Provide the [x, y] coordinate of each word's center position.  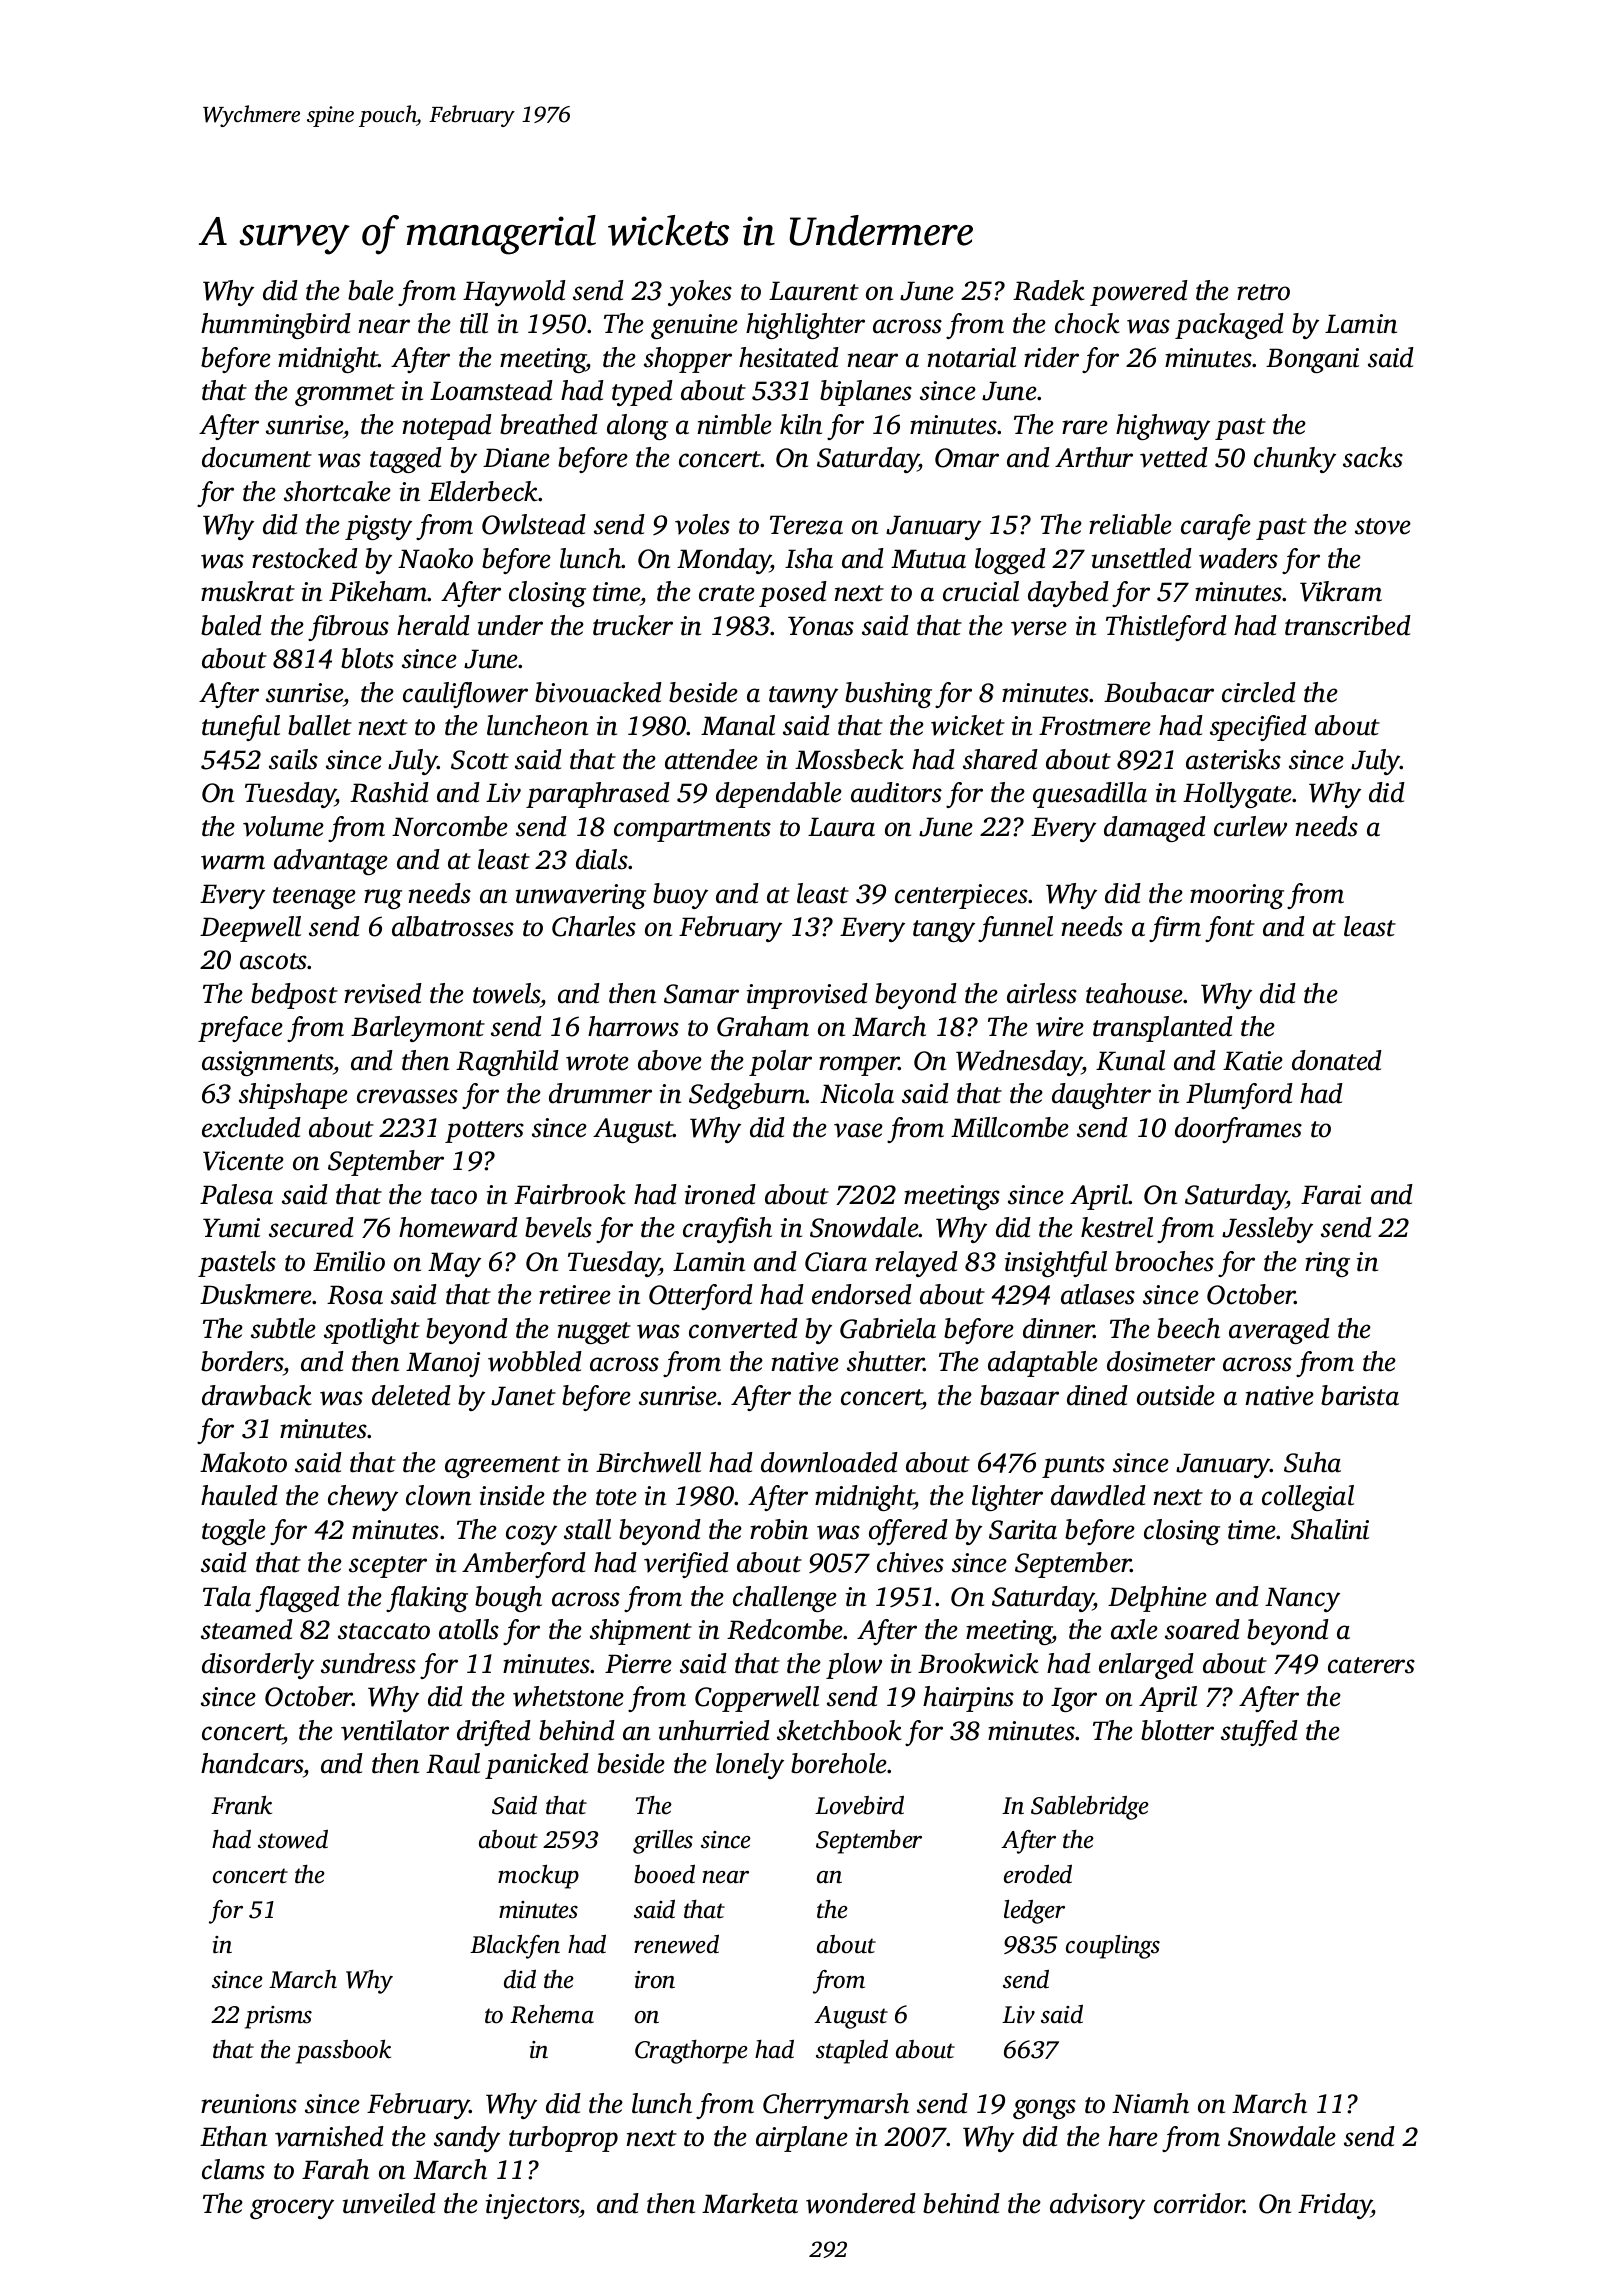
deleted [411, 1395]
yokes [700, 293]
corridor [1199, 2203]
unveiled [389, 2203]
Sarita [1023, 1530]
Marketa [750, 2203]
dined [1097, 1395]
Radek [1049, 290]
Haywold [514, 293]
